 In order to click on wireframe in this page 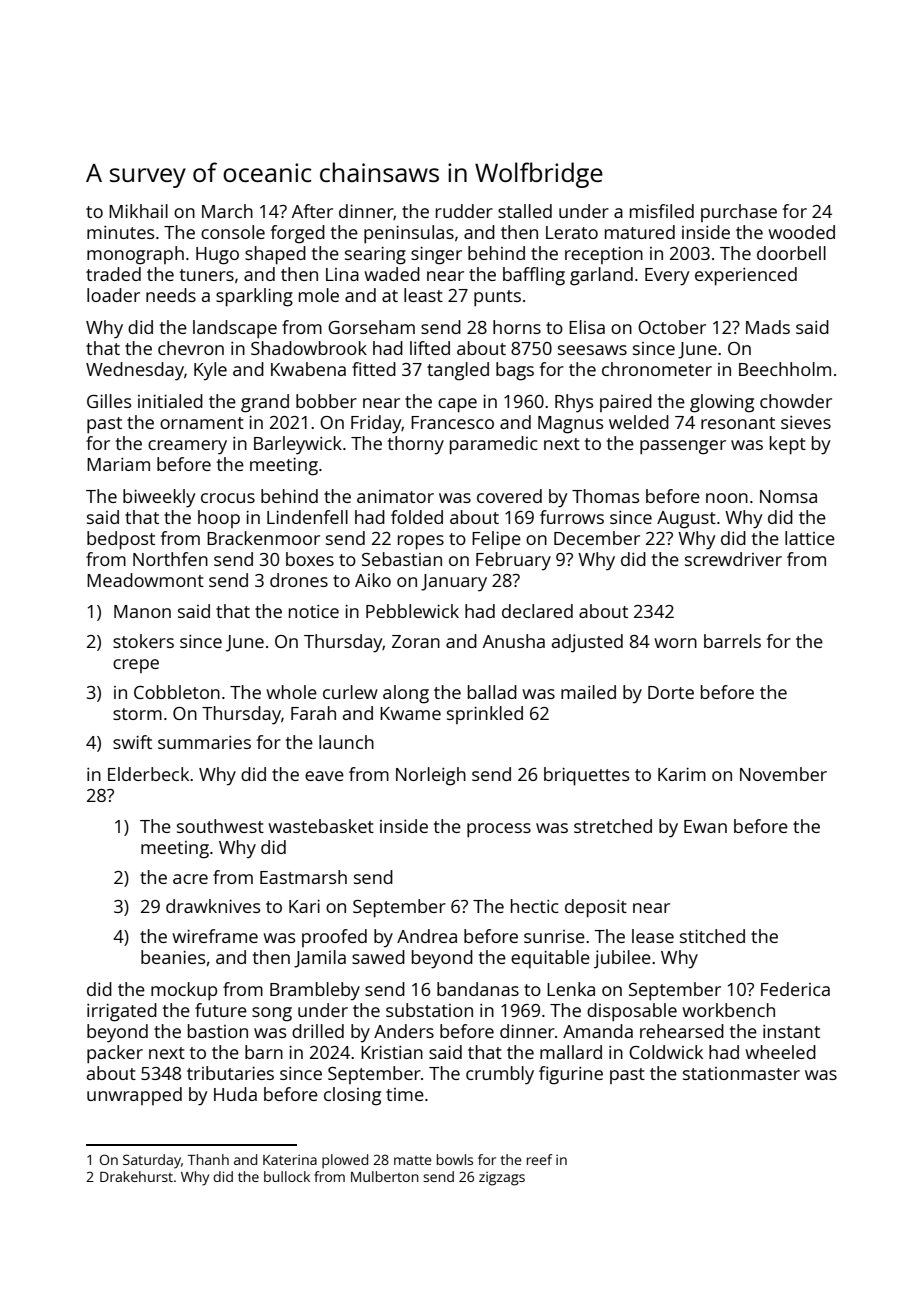, I will do `click(215, 936)`.
